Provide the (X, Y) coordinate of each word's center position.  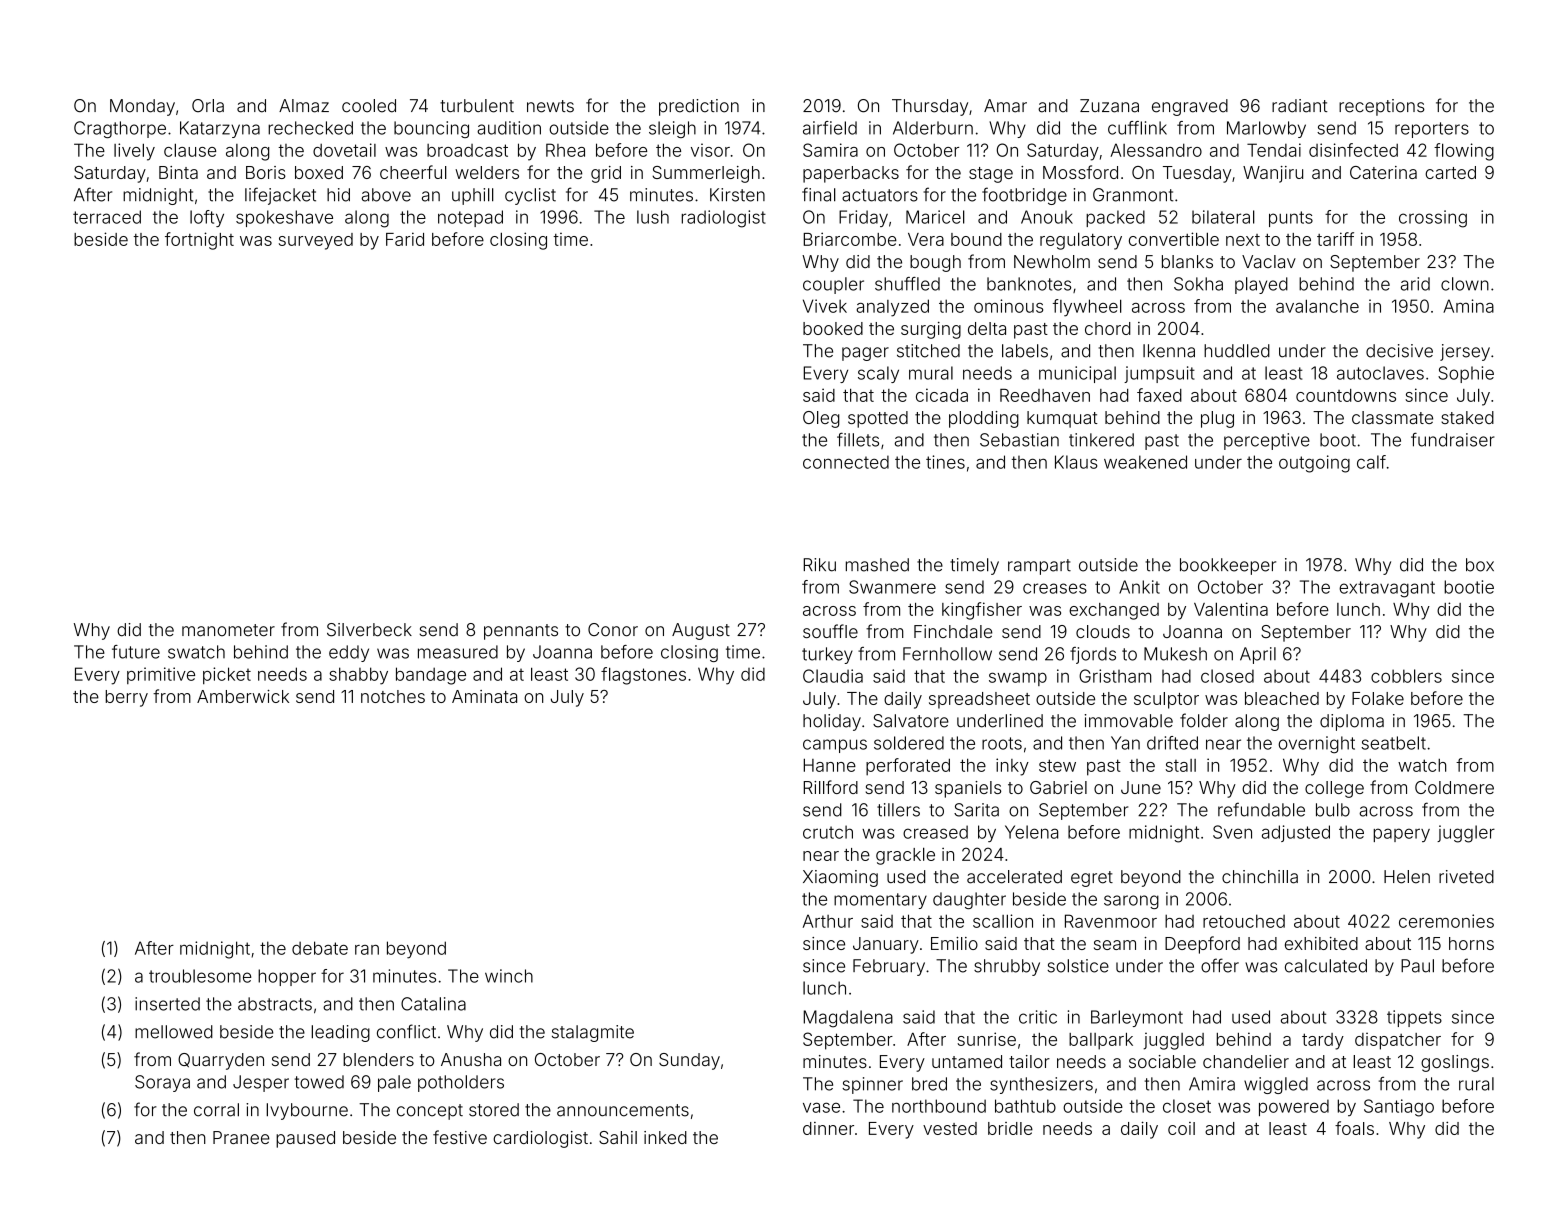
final (819, 194)
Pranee (241, 1137)
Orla (208, 106)
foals (1354, 1128)
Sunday (689, 1061)
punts (1291, 219)
